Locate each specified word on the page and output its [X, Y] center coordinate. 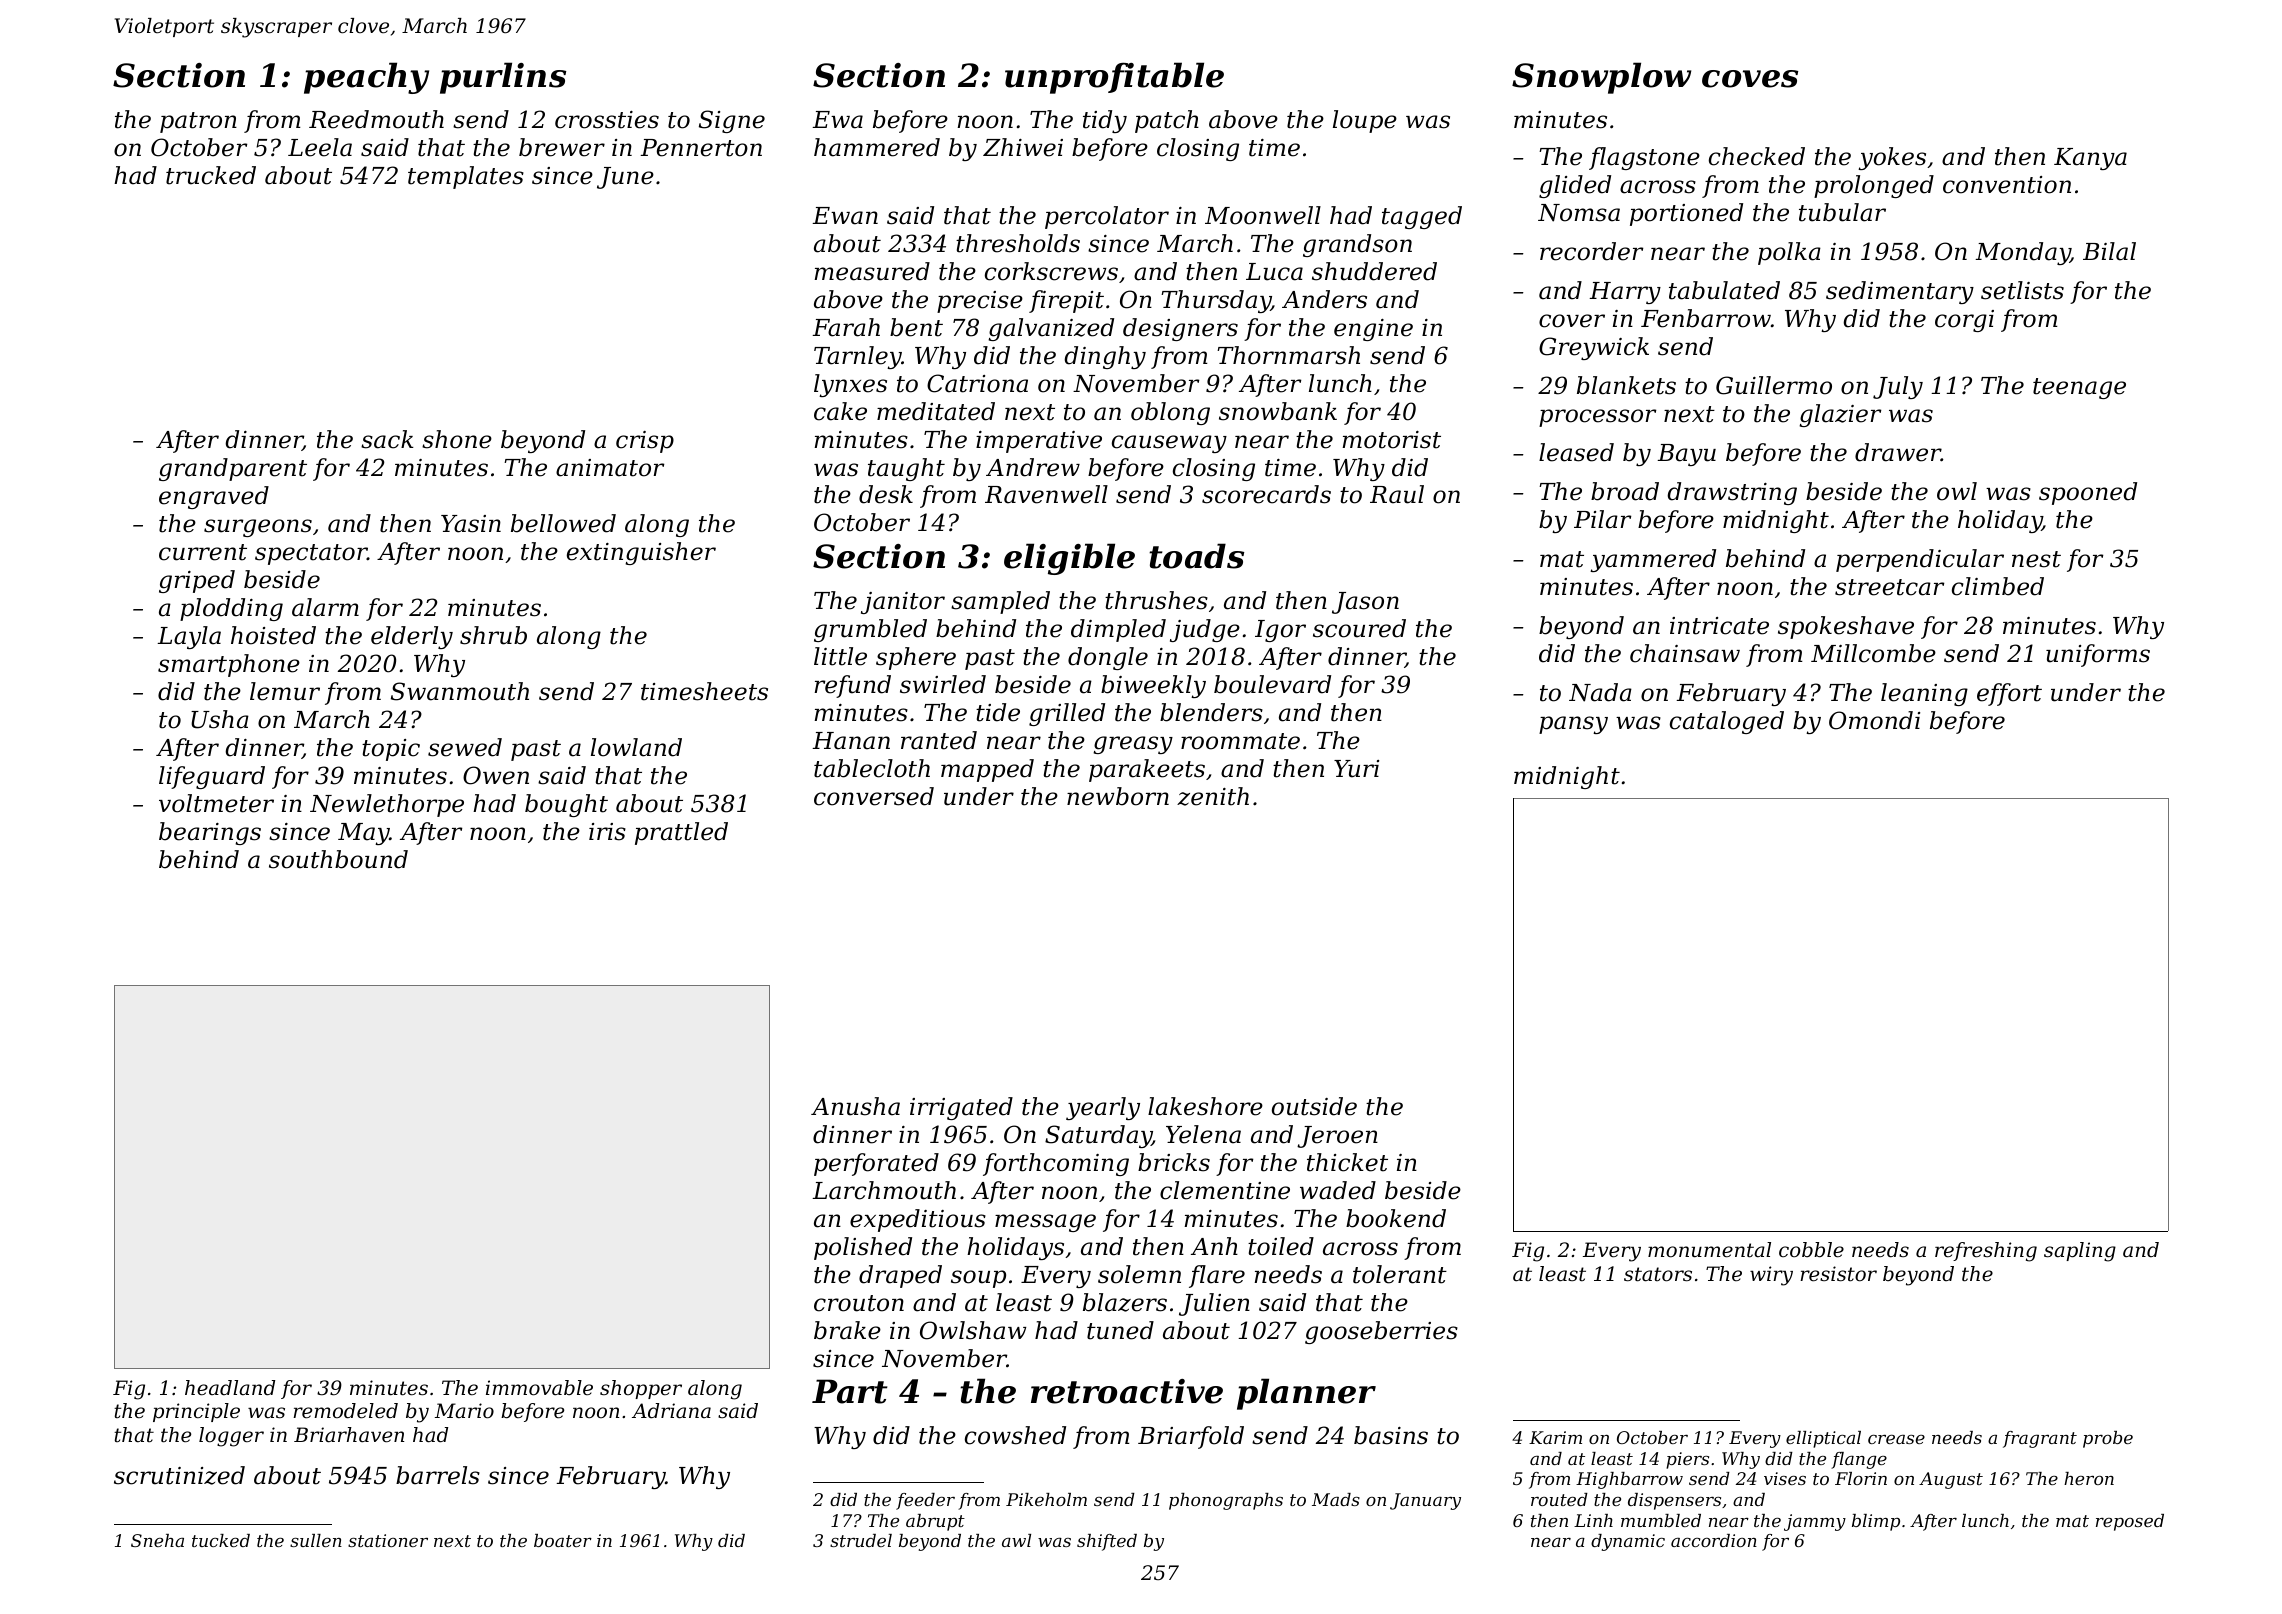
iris [607, 832]
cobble [1811, 1250]
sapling [2080, 1252]
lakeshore [1205, 1106]
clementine [1225, 1190]
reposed [2130, 1522]
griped [197, 581]
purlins [503, 78]
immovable [539, 1388]
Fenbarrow [1706, 318]
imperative [1039, 442]
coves [1750, 79]
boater [563, 1540]
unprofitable [1114, 78]
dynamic [1628, 1542]
